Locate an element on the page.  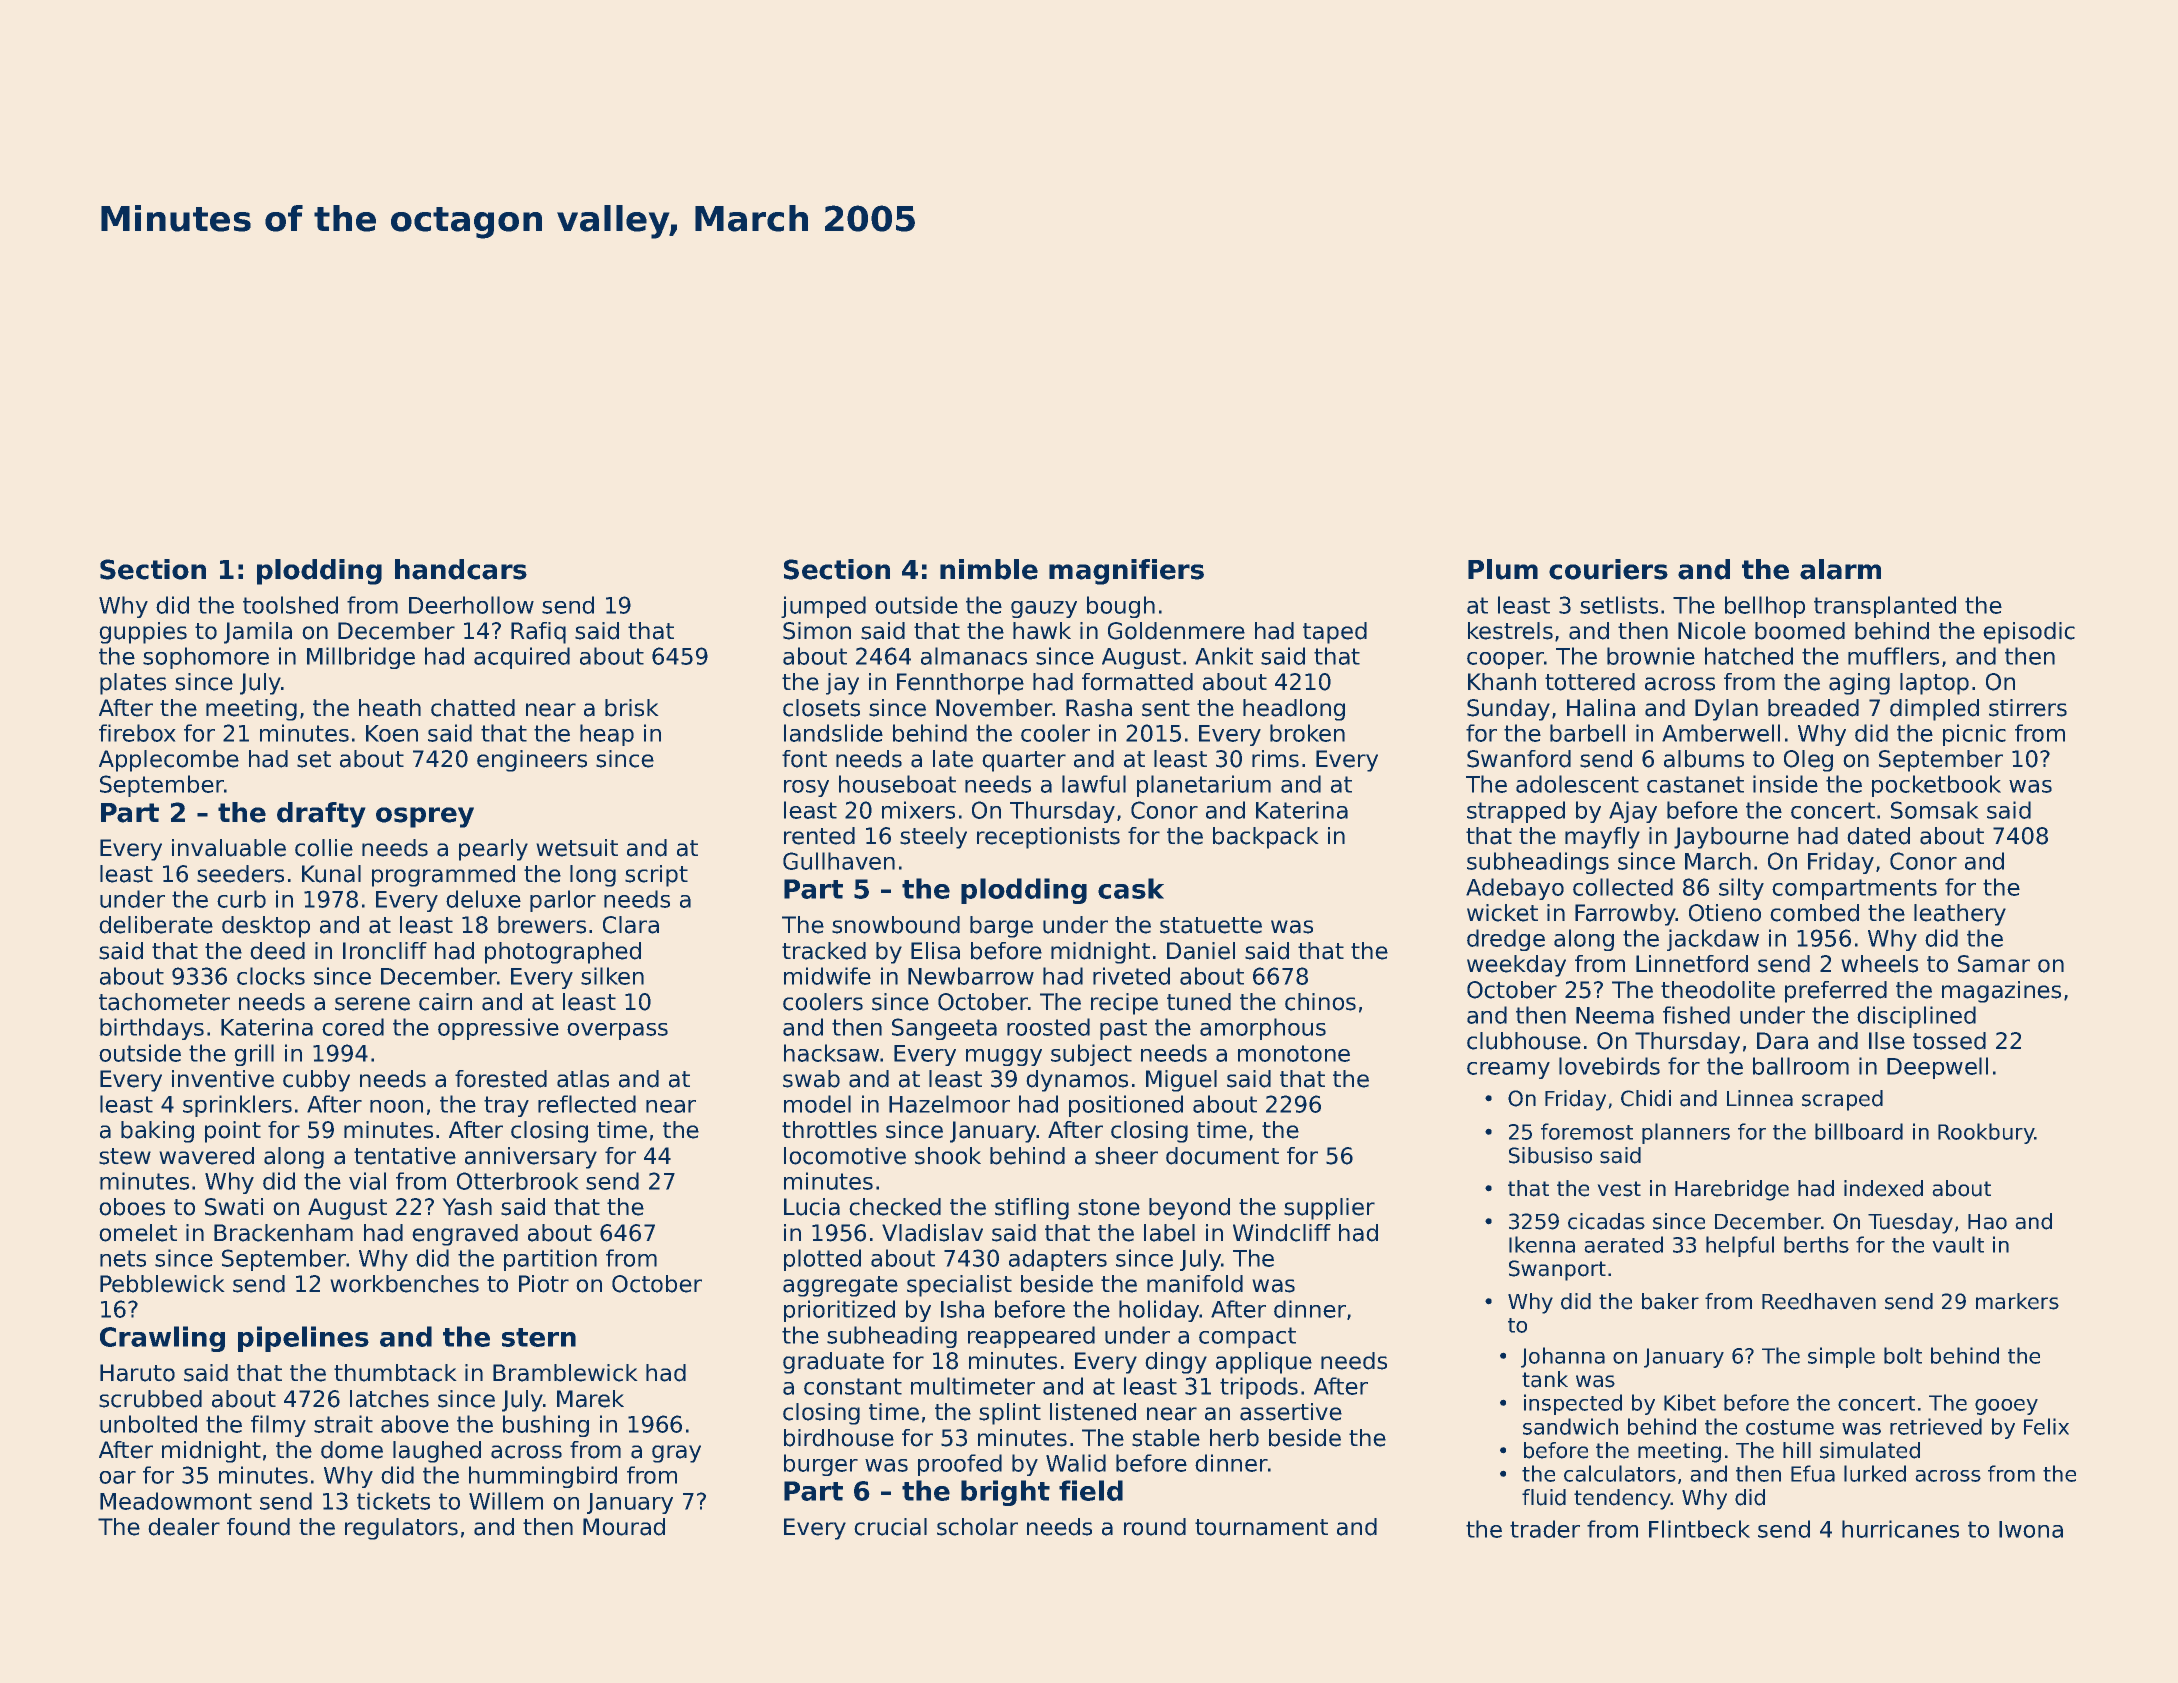
cairn is located at coordinates (445, 1002).
